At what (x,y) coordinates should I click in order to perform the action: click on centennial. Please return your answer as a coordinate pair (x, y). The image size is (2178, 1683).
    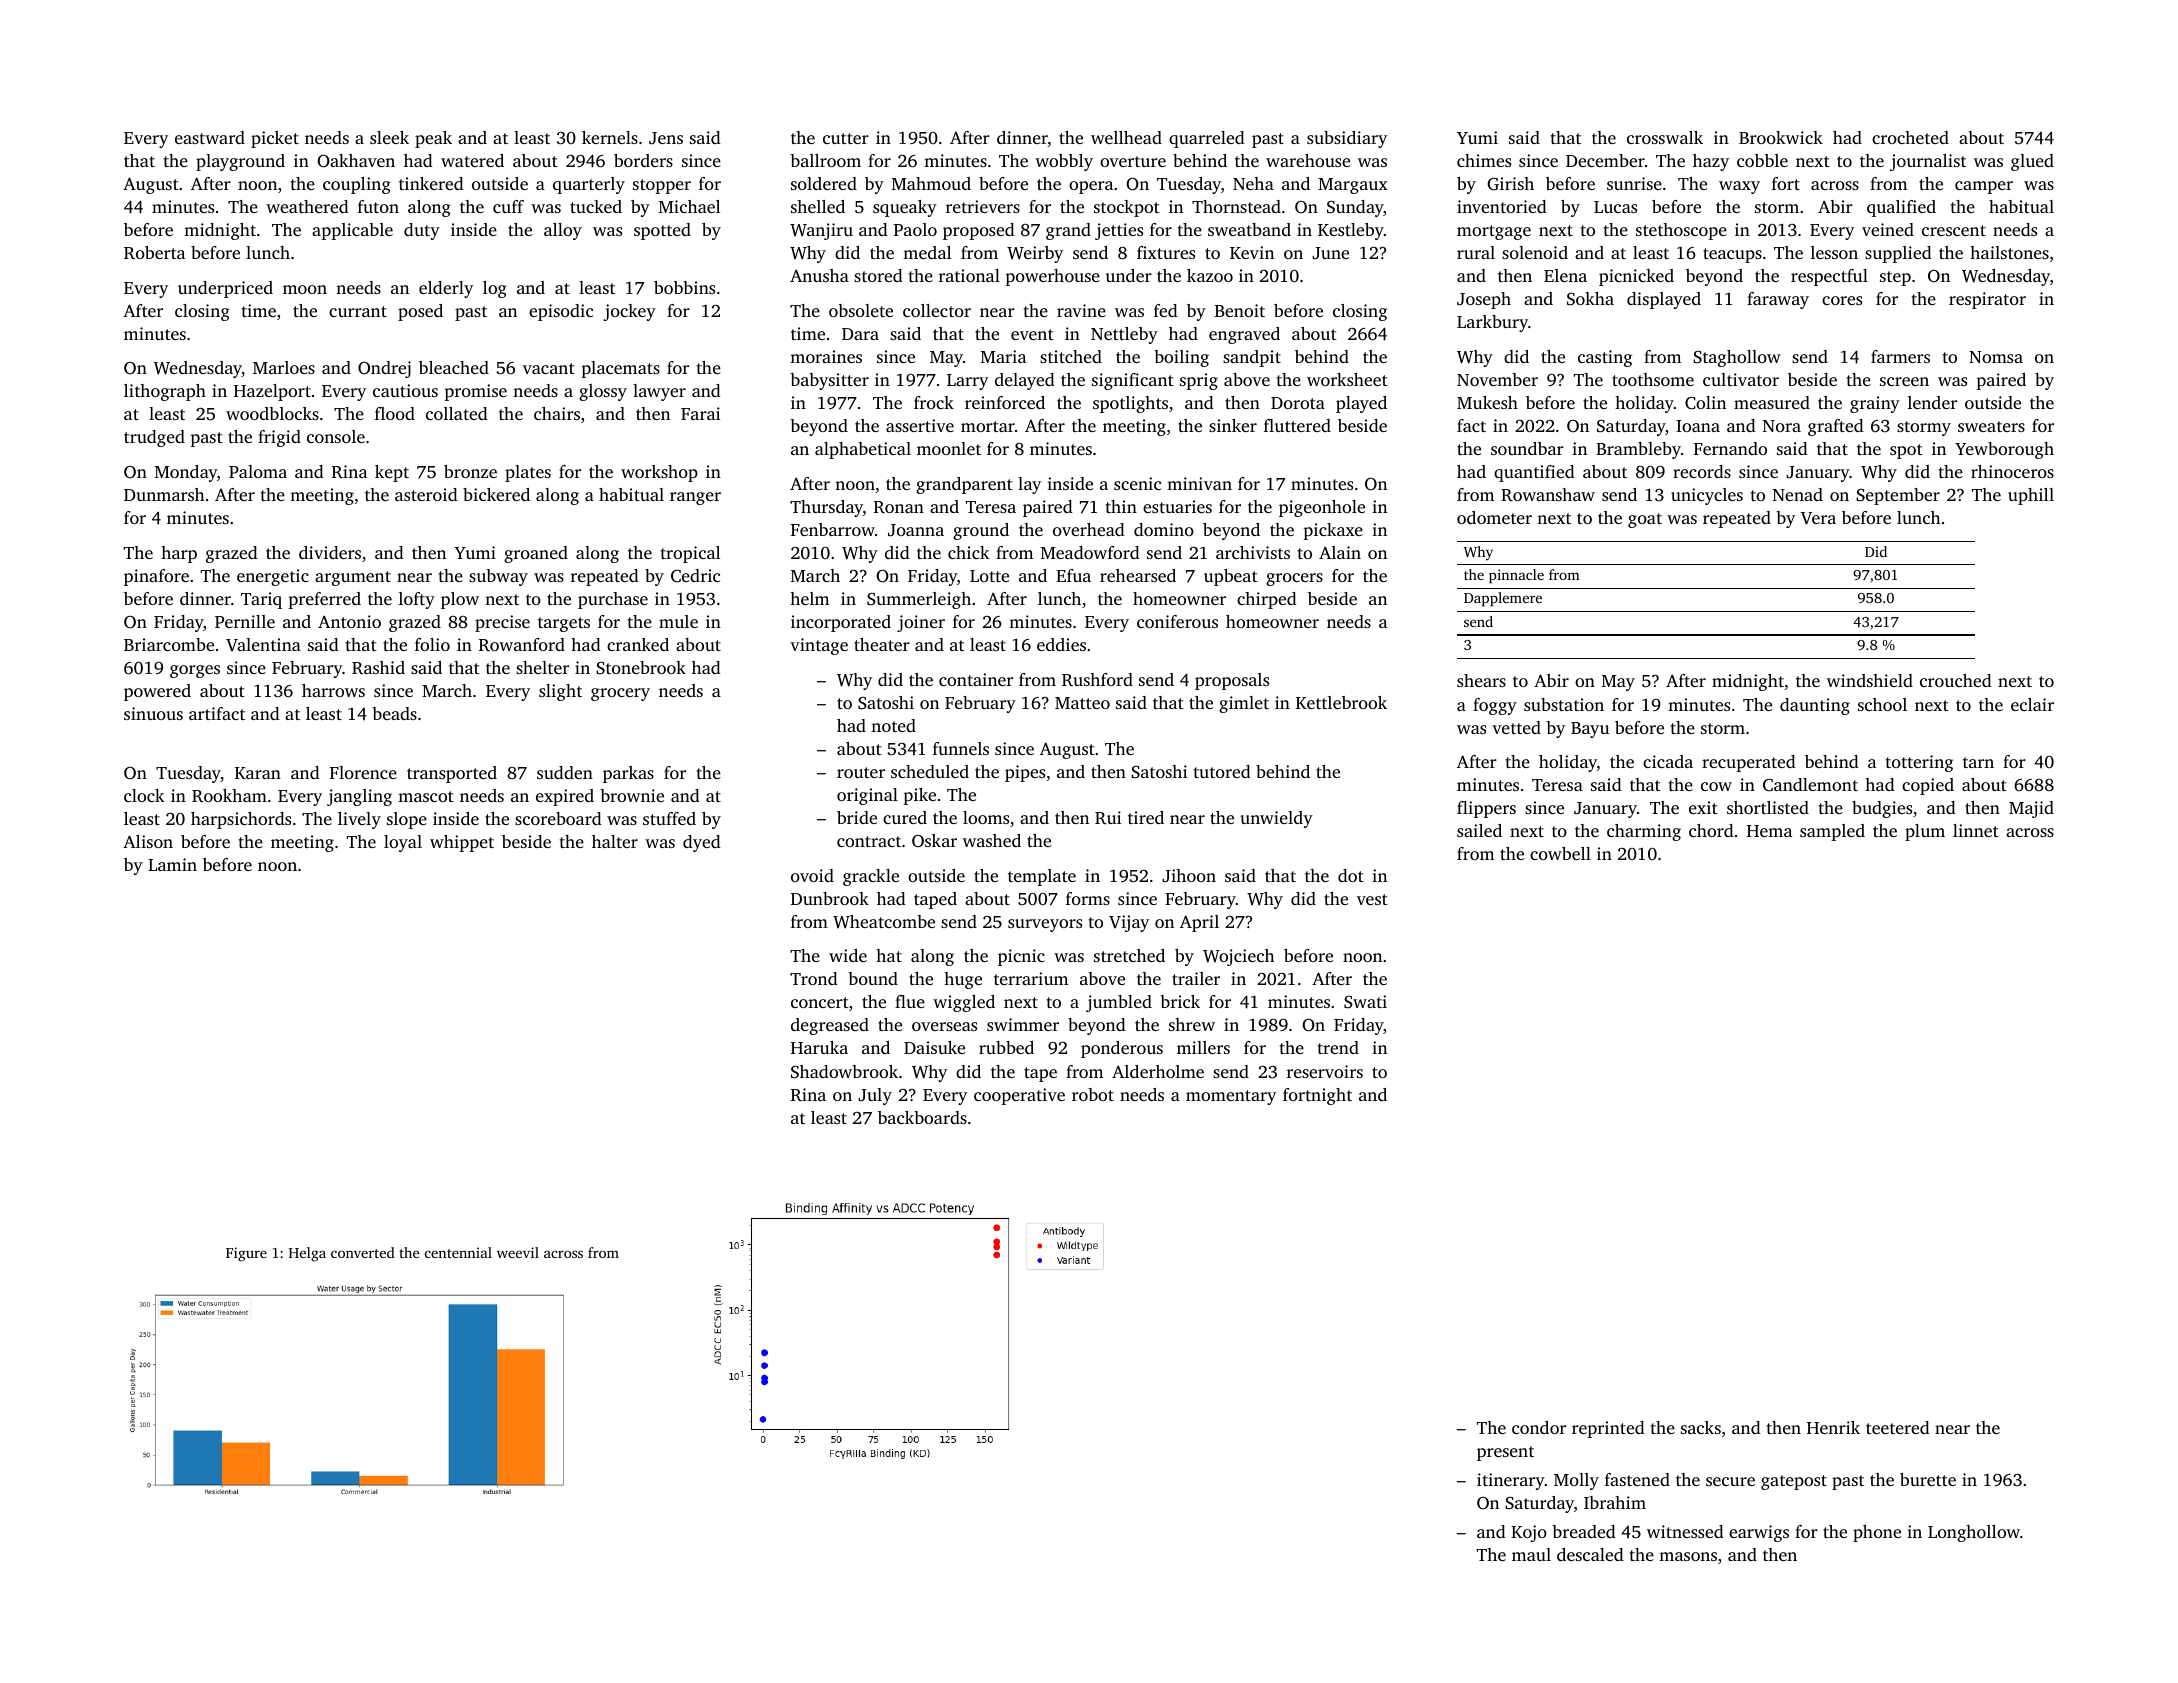
    Looking at the image, I should click on (458, 1252).
